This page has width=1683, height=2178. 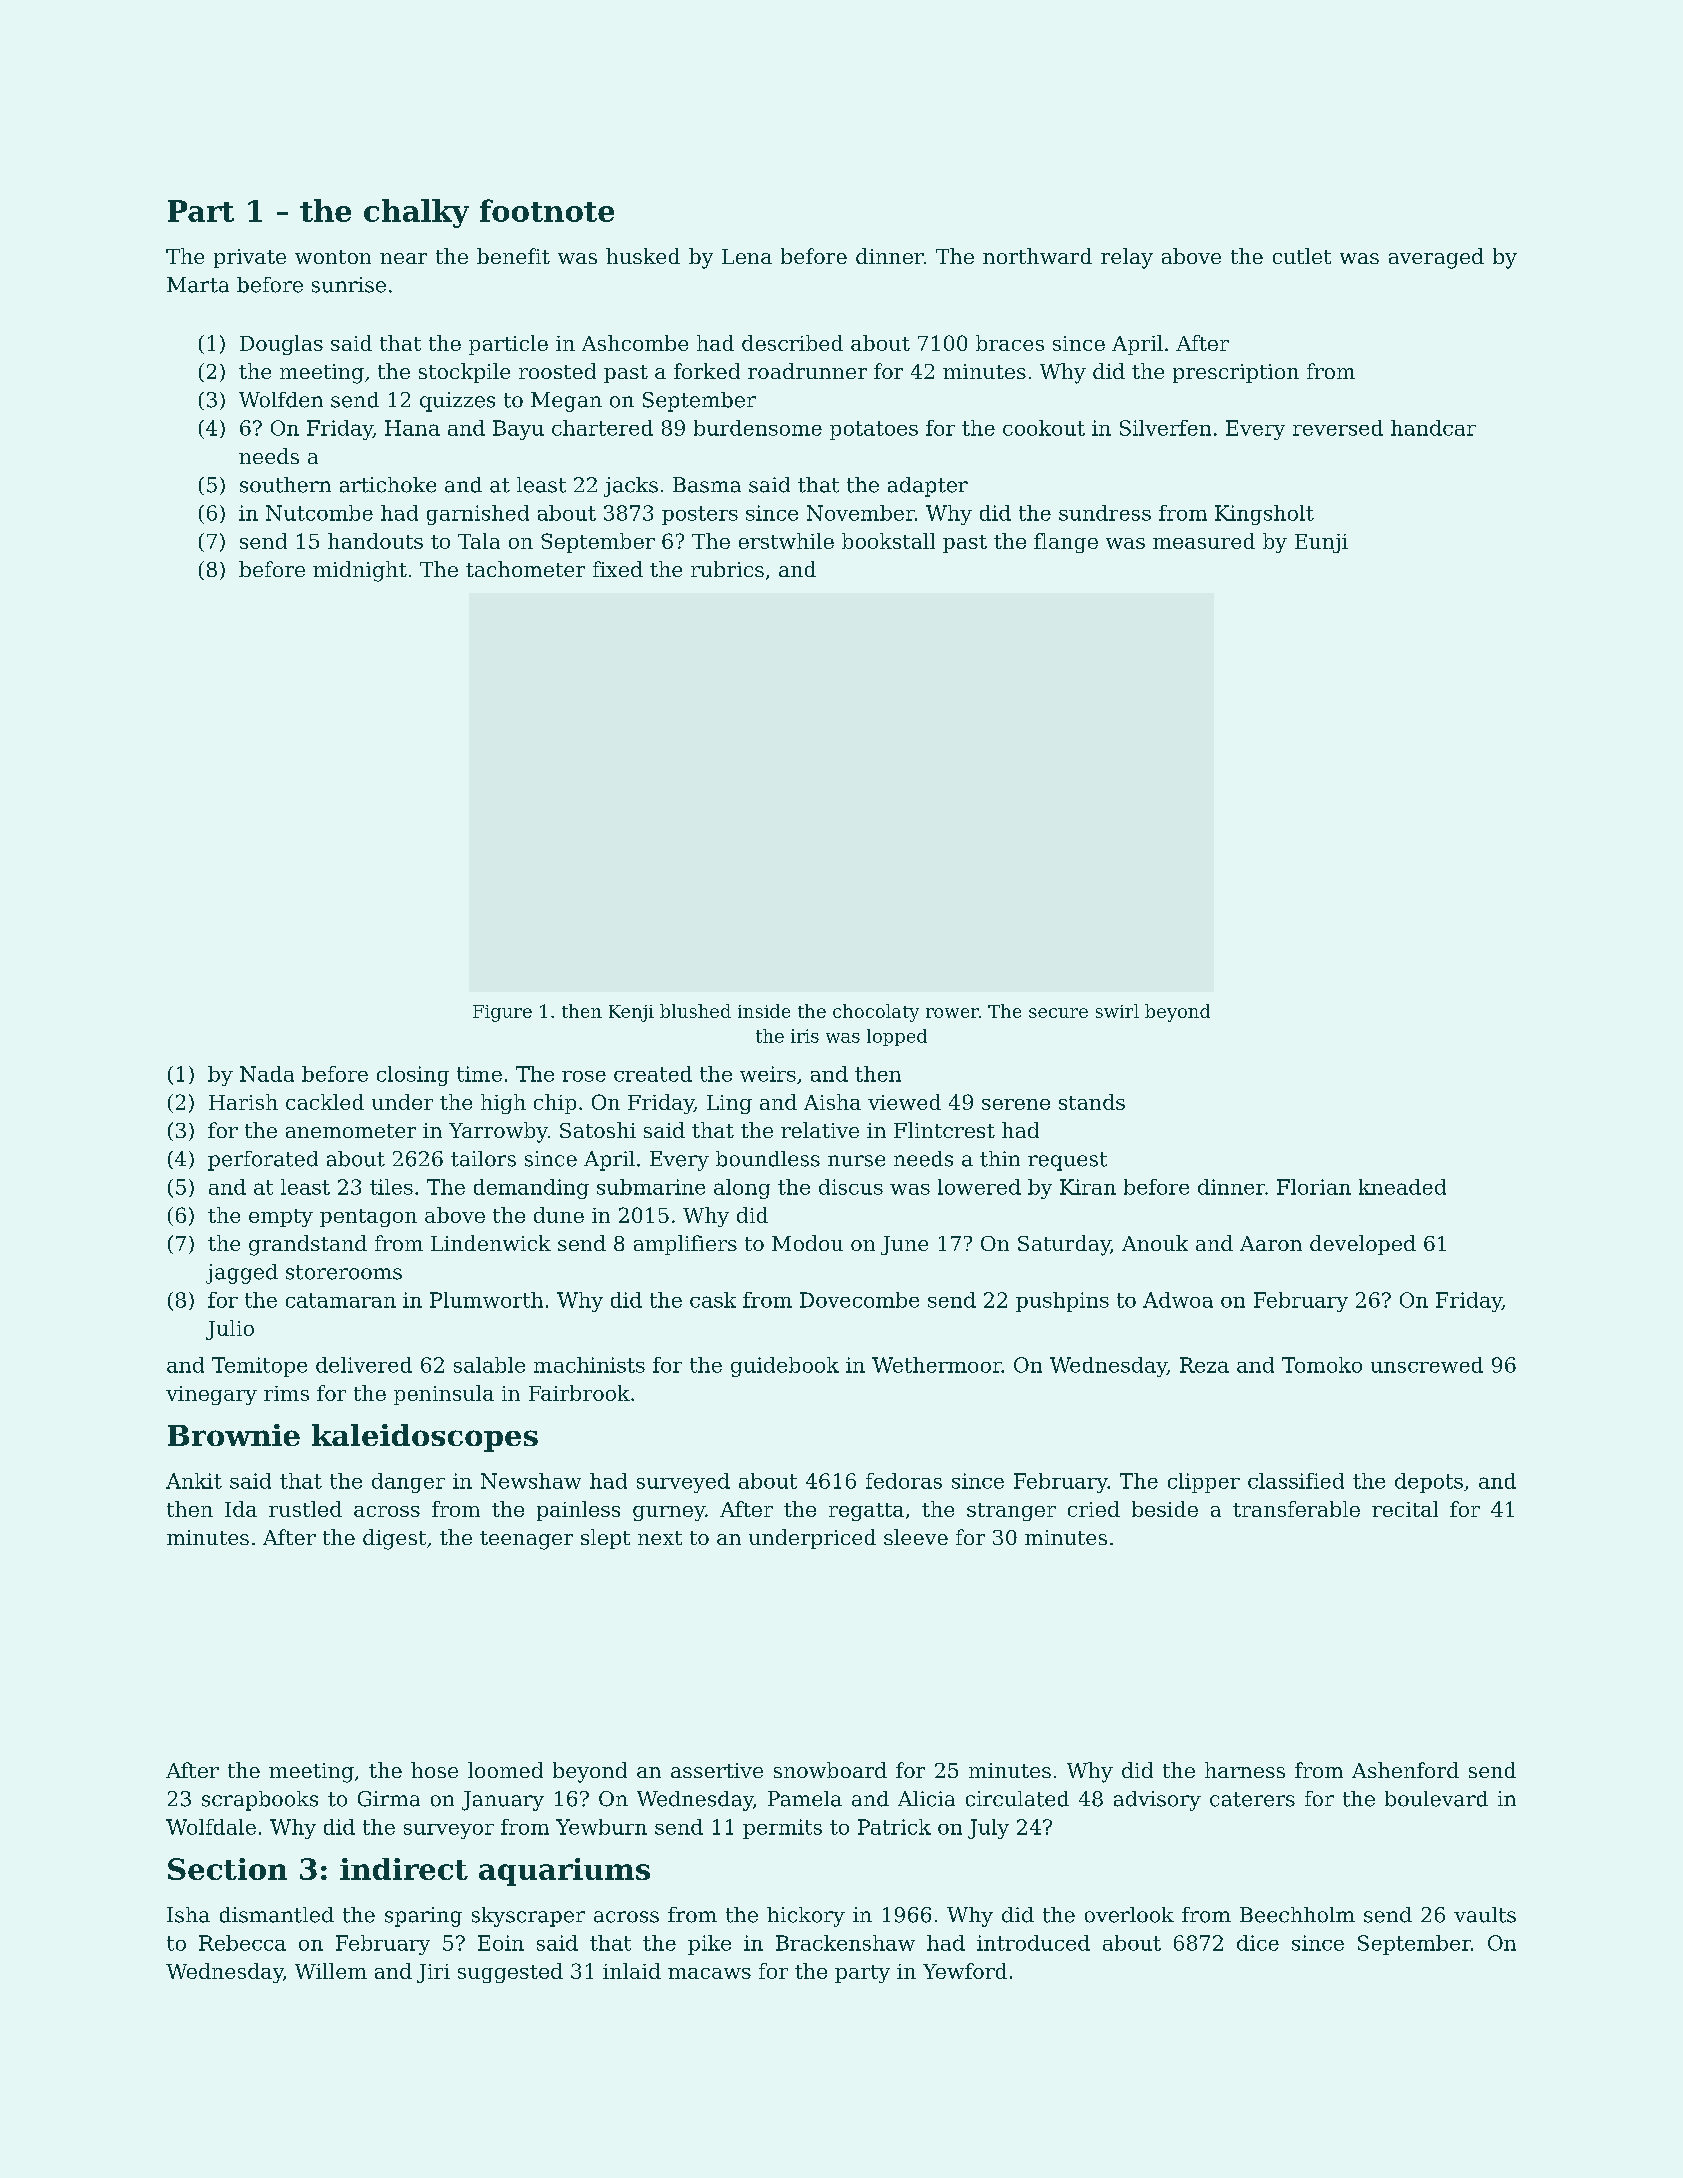 What do you see at coordinates (786, 541) in the page?
I see `erstwhile` at bounding box center [786, 541].
